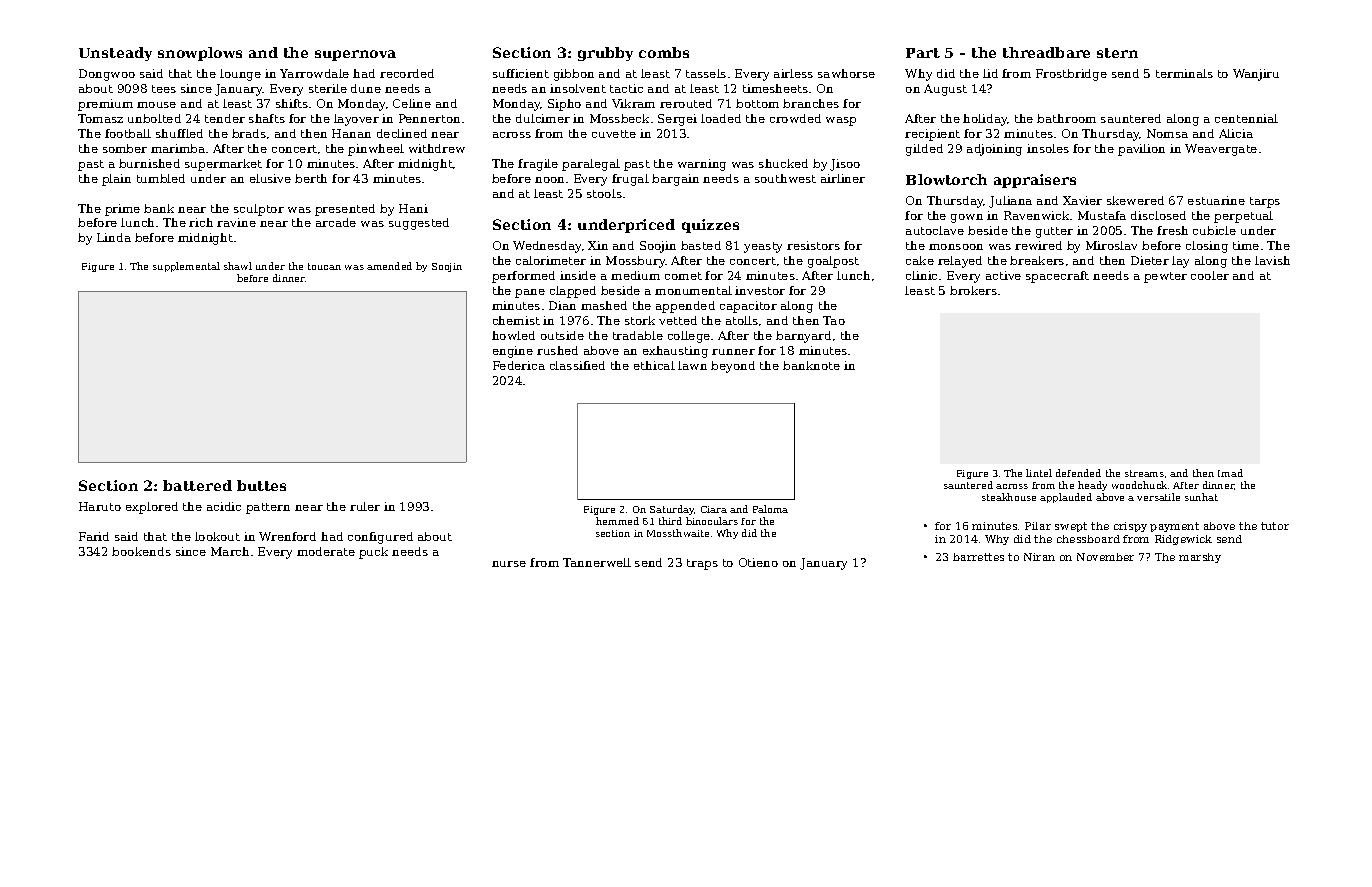  What do you see at coordinates (1230, 473) in the screenshot?
I see `Imad` at bounding box center [1230, 473].
